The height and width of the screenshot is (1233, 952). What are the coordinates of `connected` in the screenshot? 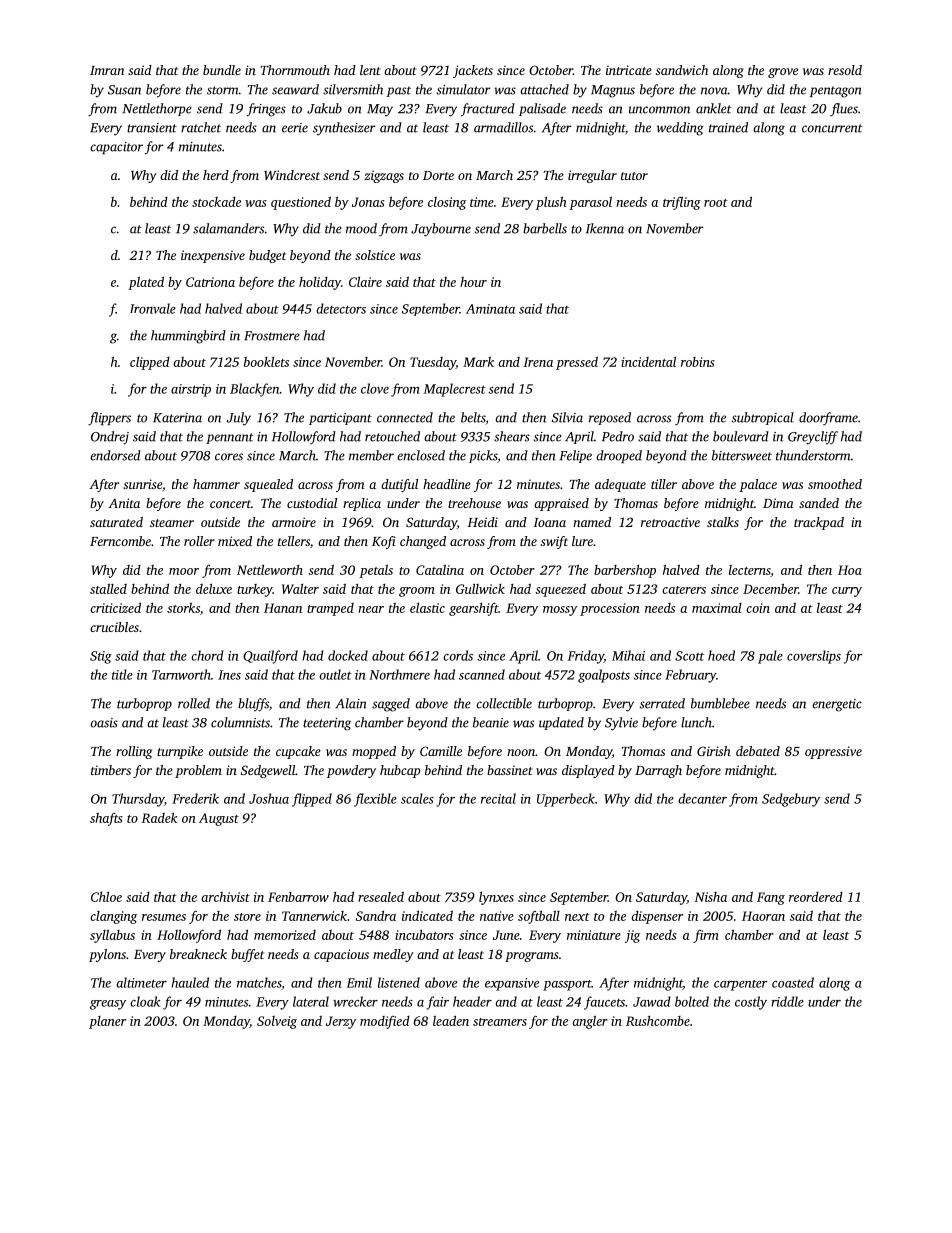 It's located at (405, 417).
